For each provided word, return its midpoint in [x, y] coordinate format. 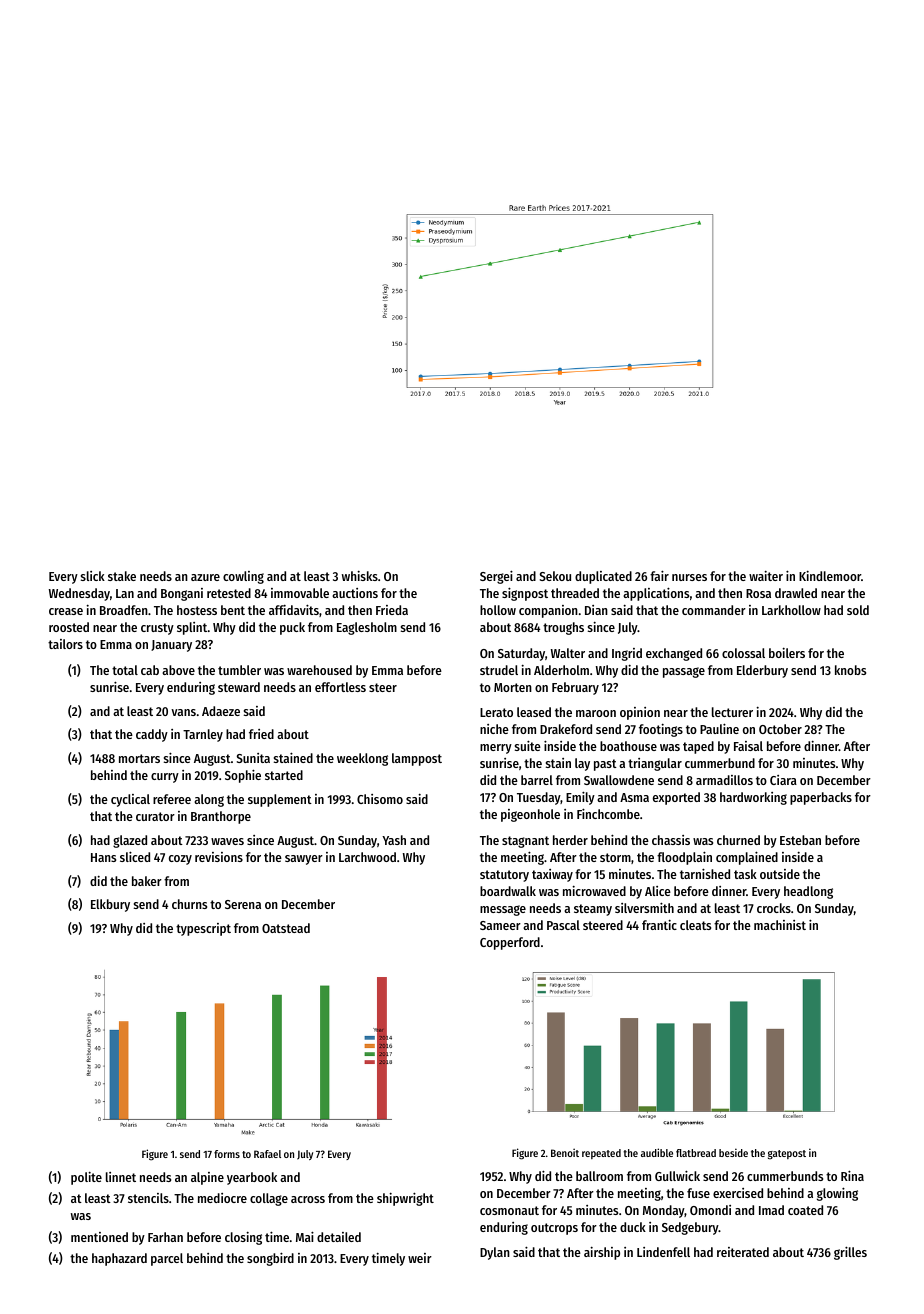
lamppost [417, 759]
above [178, 670]
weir [420, 1258]
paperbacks [821, 798]
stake [122, 576]
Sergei [496, 577]
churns [189, 904]
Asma [634, 797]
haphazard [119, 1259]
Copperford [510, 943]
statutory [504, 876]
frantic [659, 925]
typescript [203, 929]
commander [714, 610]
